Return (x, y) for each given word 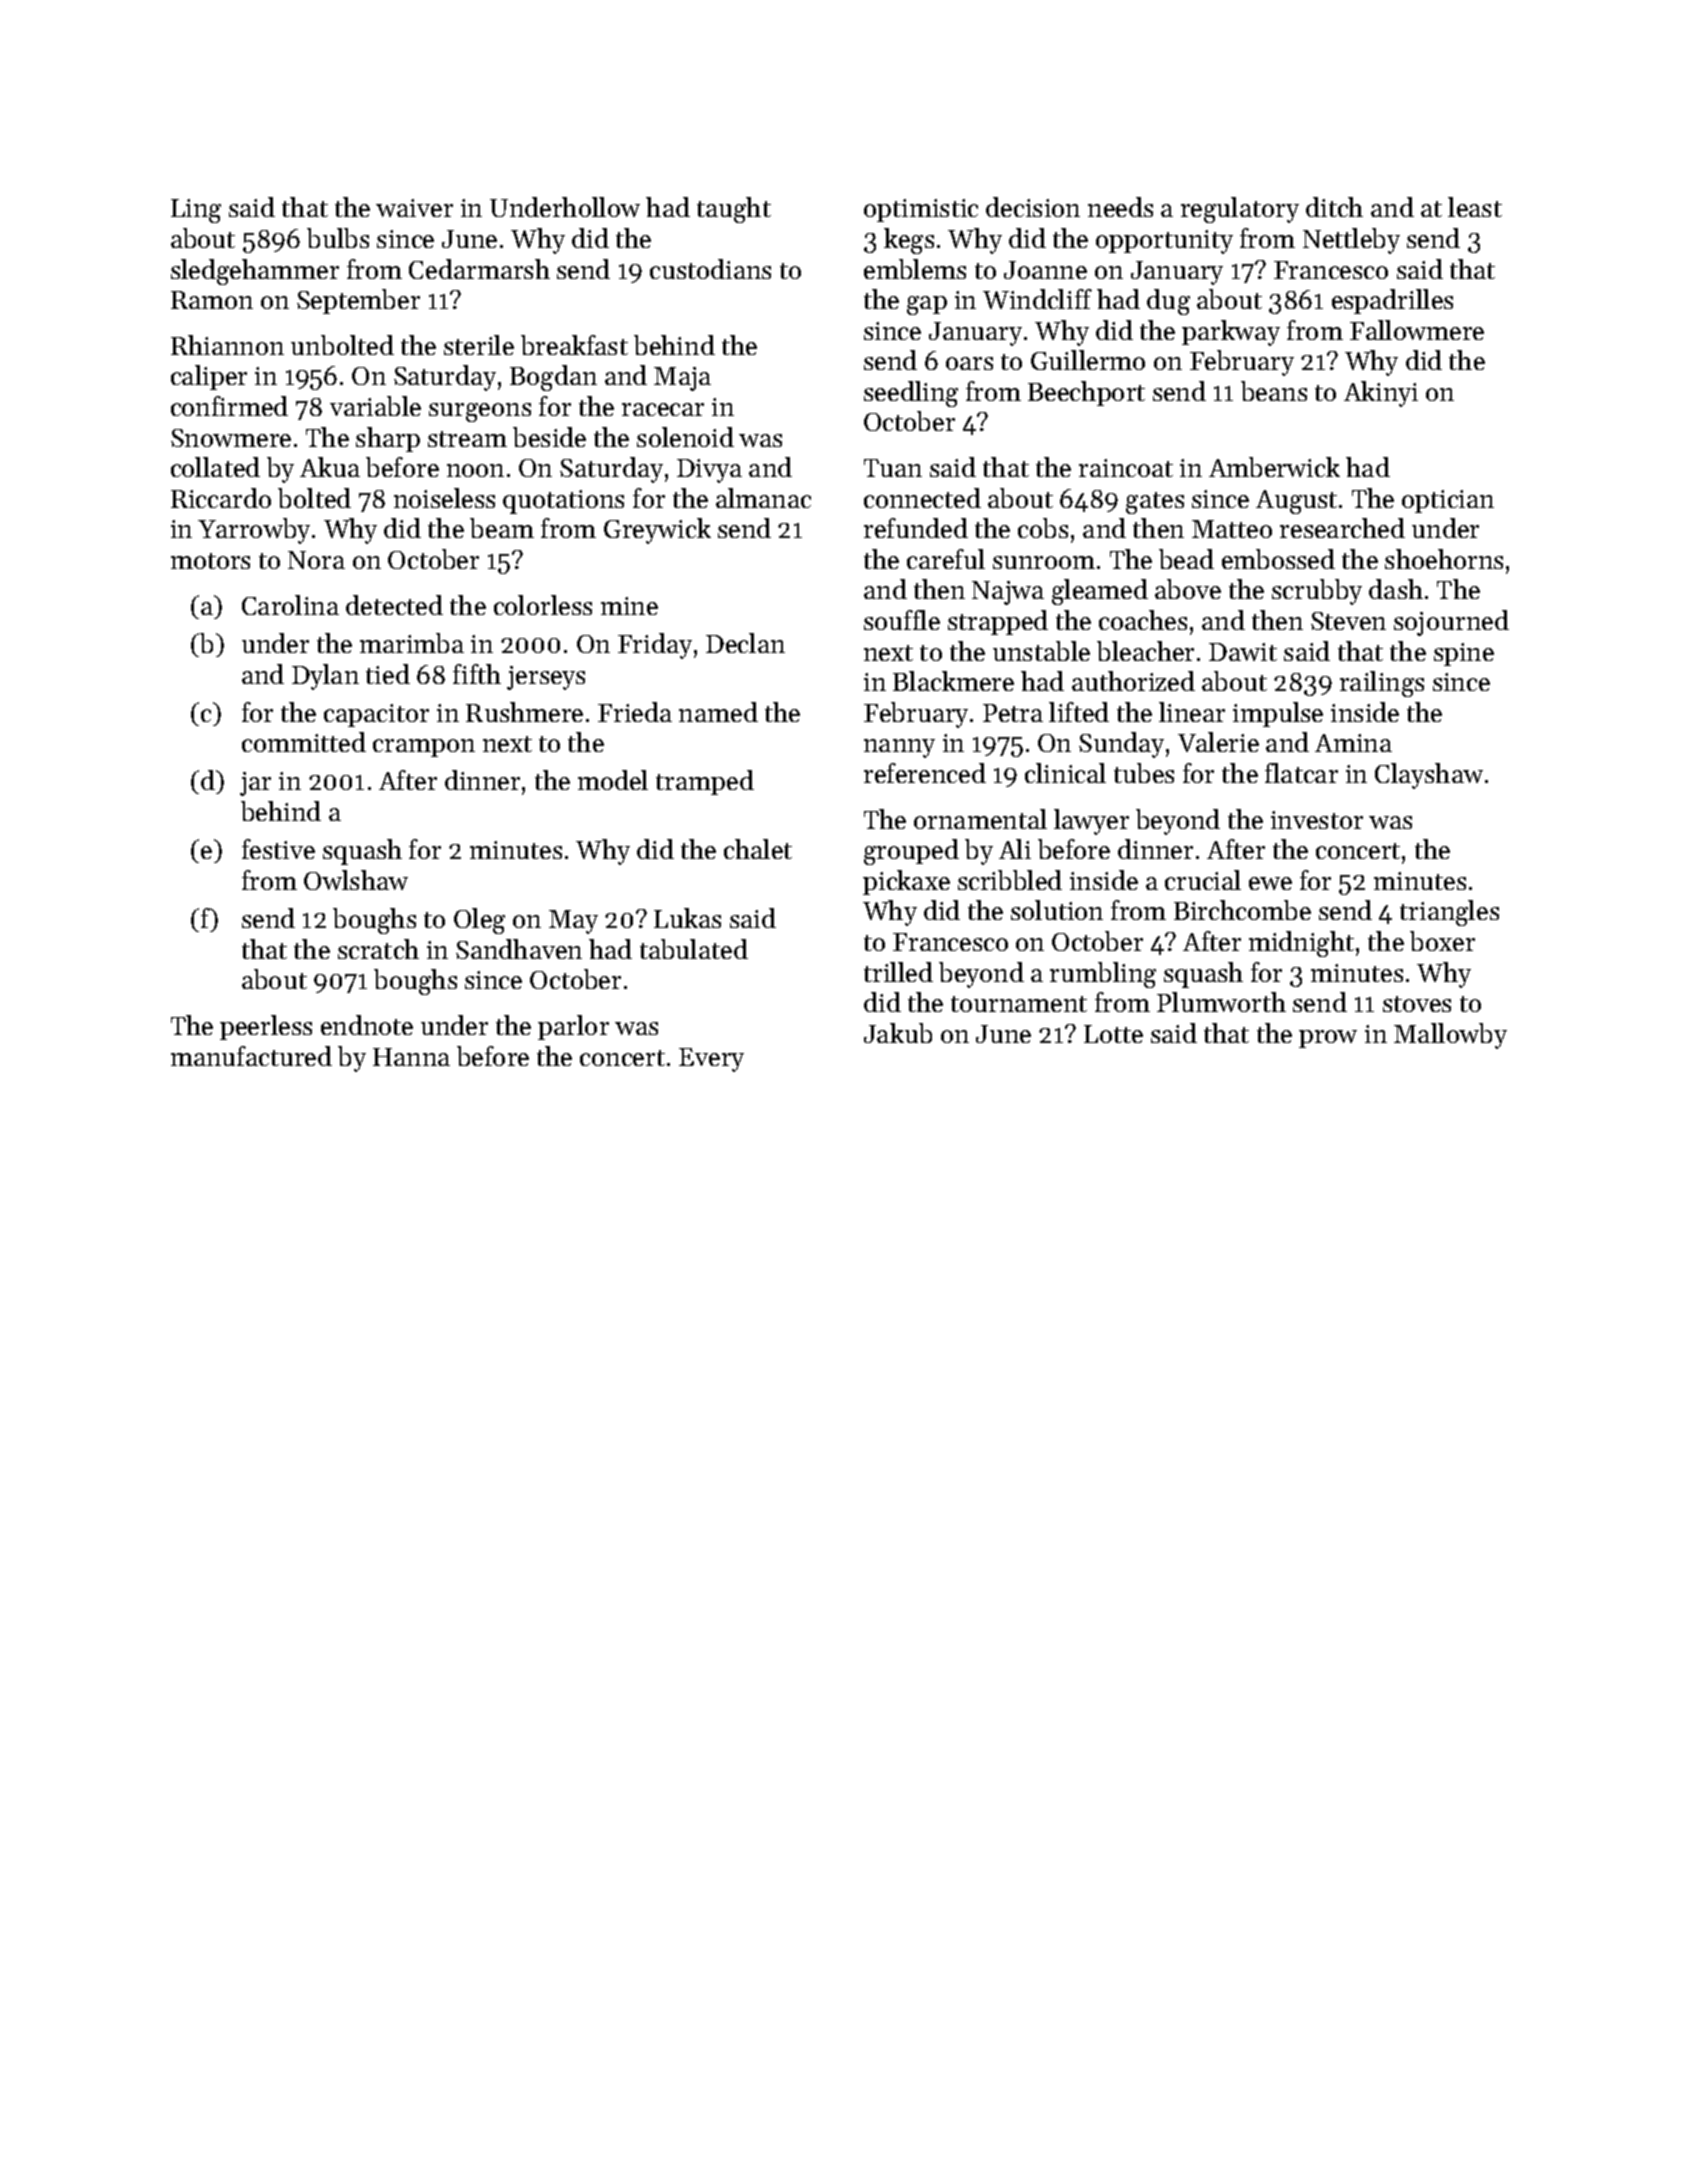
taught (734, 210)
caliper (209, 377)
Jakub (898, 1033)
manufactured (251, 1056)
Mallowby (1450, 1036)
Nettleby (1351, 241)
